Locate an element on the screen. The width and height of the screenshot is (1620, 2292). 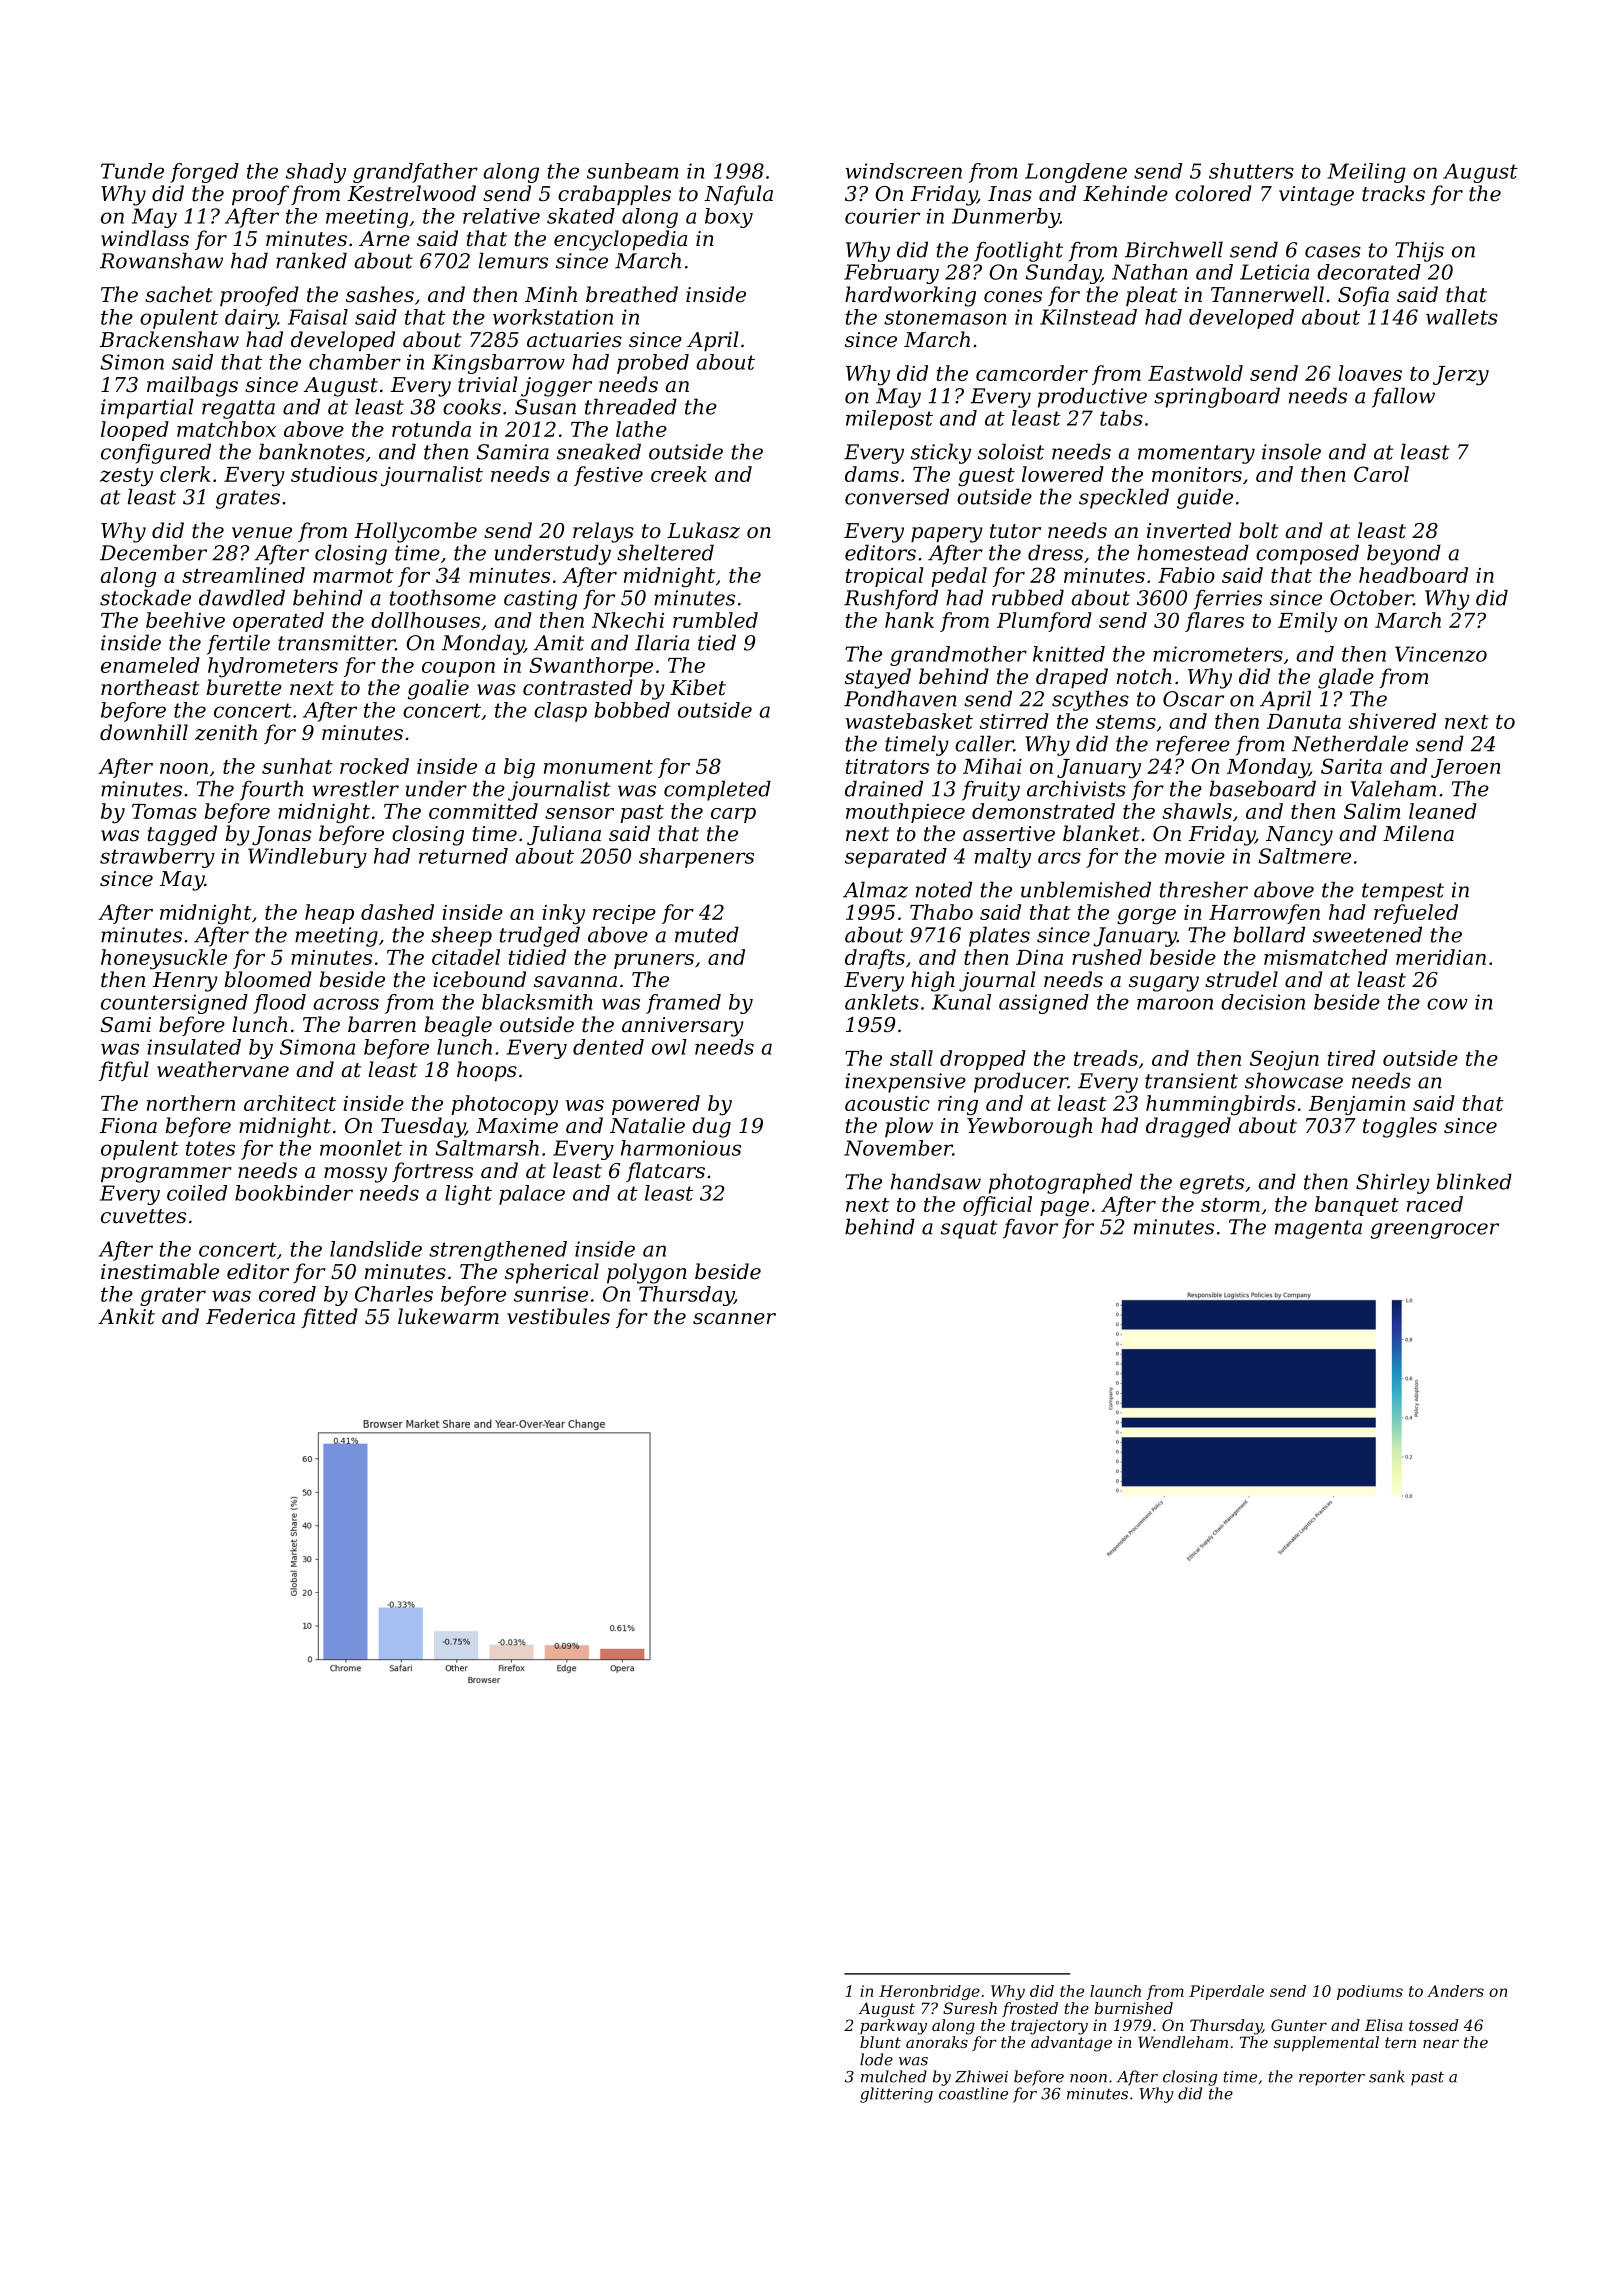
blunt is located at coordinates (880, 2042).
